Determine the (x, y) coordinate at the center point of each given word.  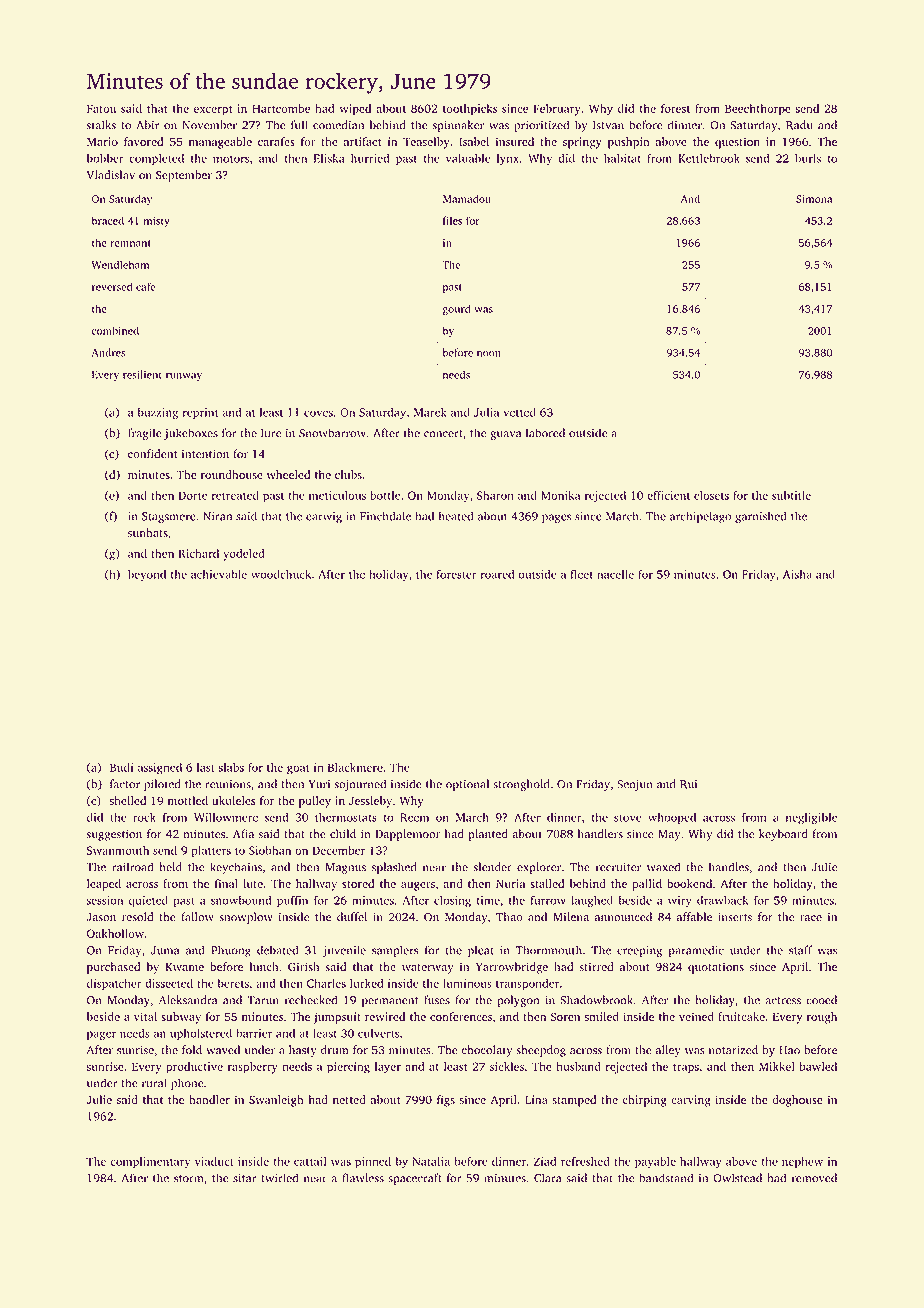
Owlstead (737, 1178)
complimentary (150, 1163)
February (557, 110)
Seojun (634, 785)
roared (497, 574)
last (206, 767)
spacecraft (415, 1179)
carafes (276, 141)
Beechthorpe (758, 110)
